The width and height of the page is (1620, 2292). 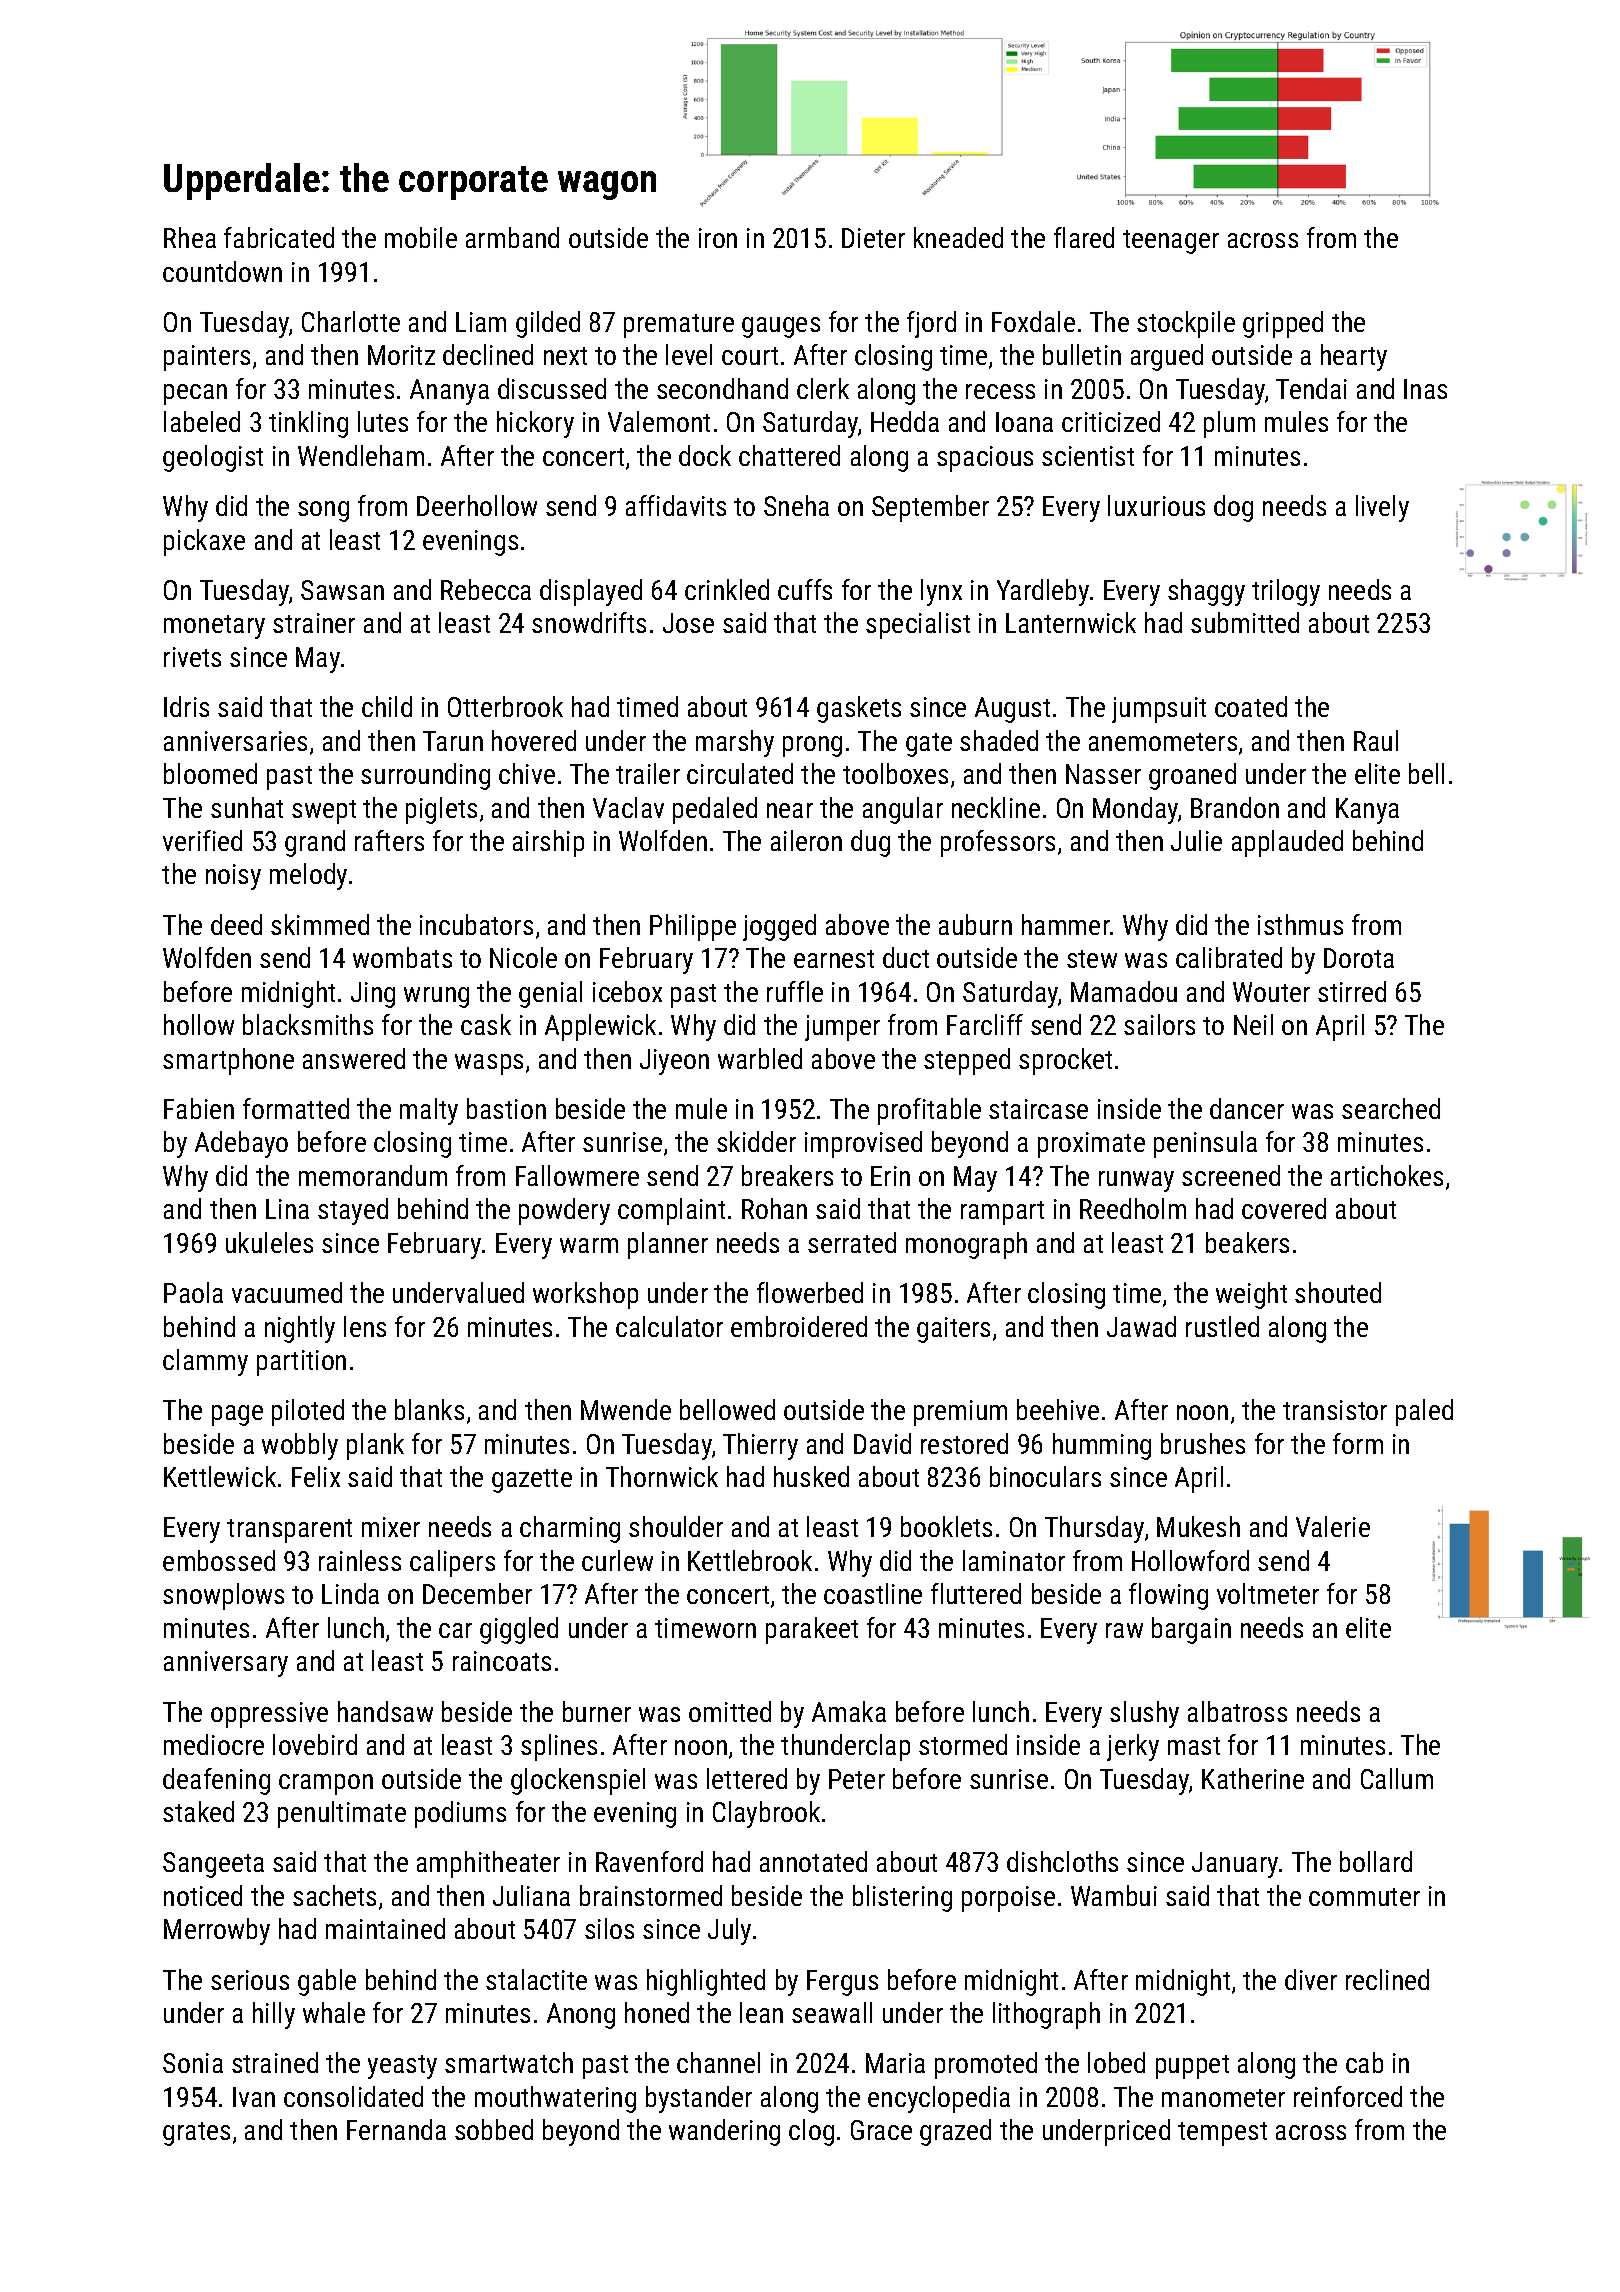 What do you see at coordinates (226, 1664) in the page?
I see `anniversary` at bounding box center [226, 1664].
